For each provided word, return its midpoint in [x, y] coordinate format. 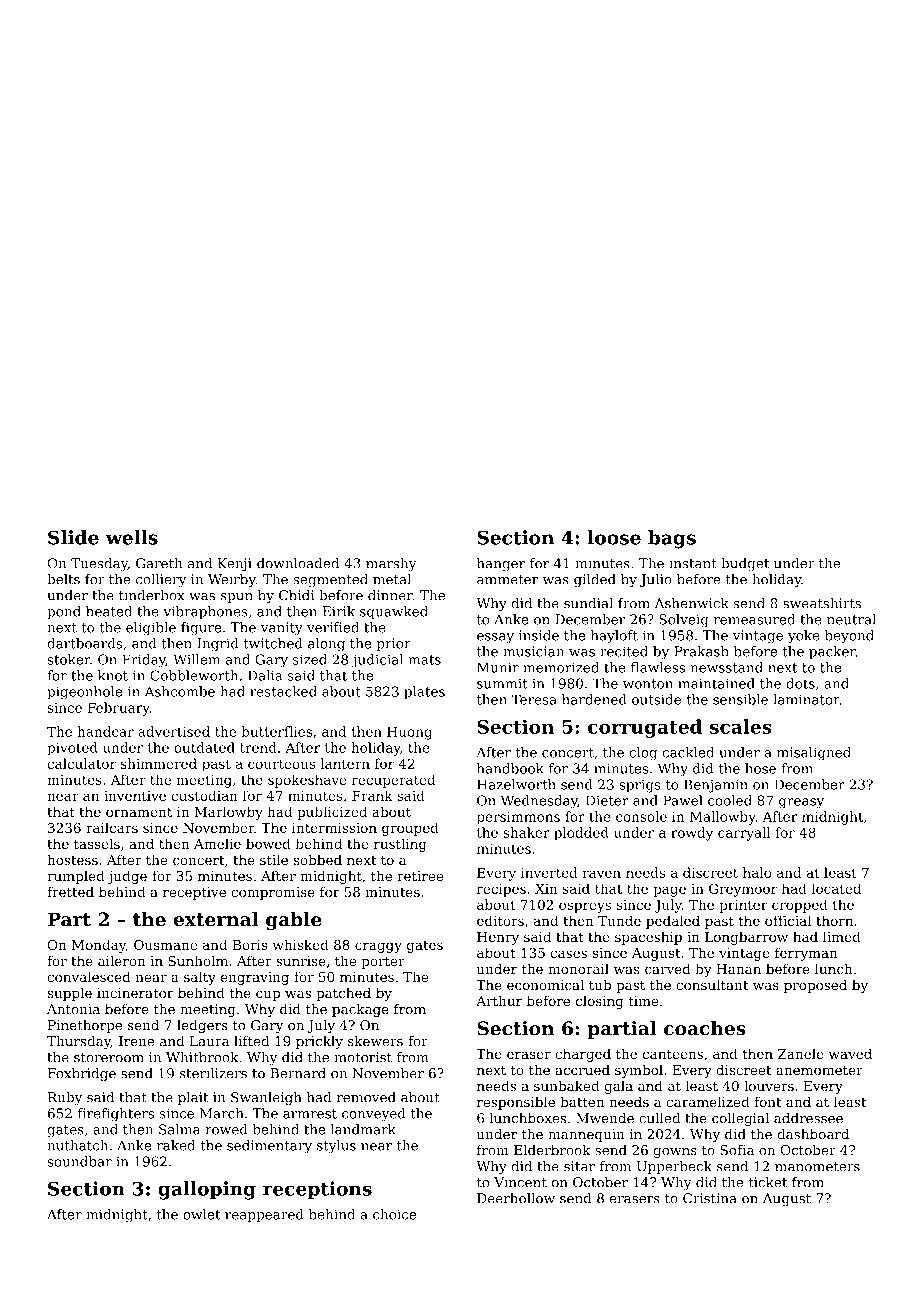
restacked [283, 691]
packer [832, 652]
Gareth [159, 563]
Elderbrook [552, 1150]
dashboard [813, 1134]
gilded [595, 581]
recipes [501, 890]
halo [757, 872]
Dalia [265, 675]
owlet [201, 1214]
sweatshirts [822, 603]
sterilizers [213, 1073]
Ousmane [165, 945]
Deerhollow [516, 1198]
